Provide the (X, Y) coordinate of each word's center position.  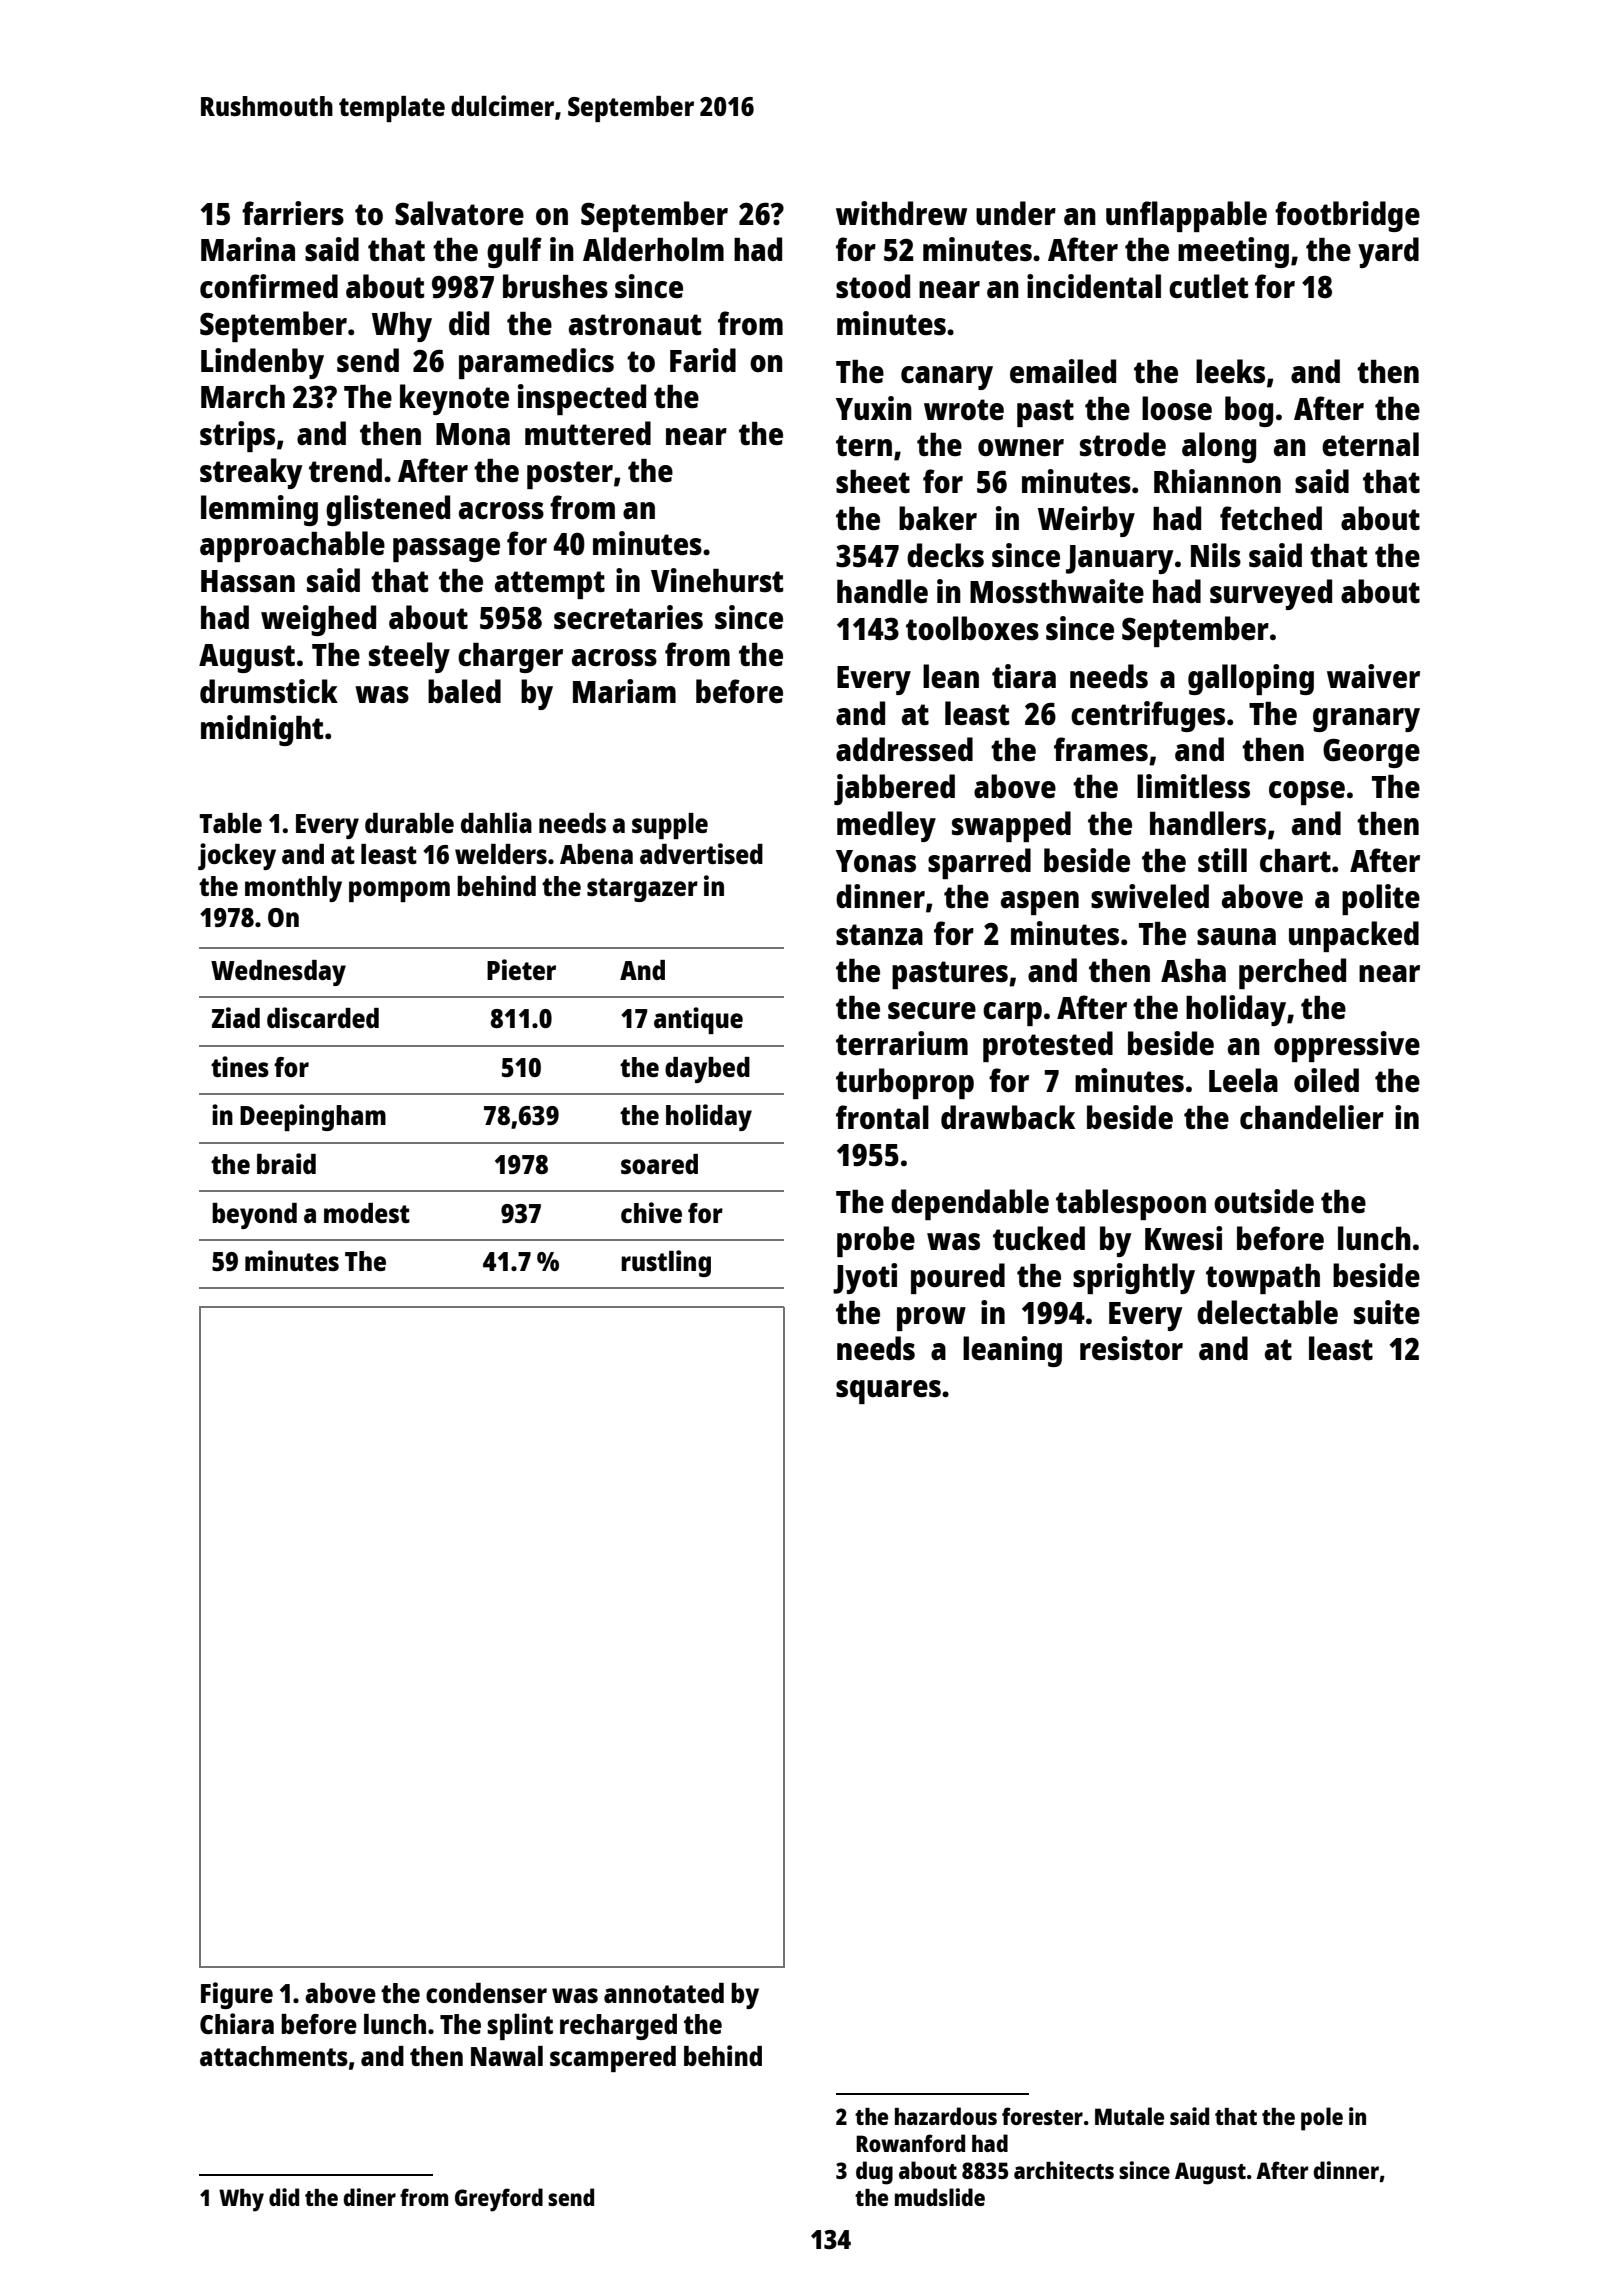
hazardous (946, 2116)
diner (369, 2197)
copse (1307, 793)
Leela (1243, 1080)
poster (570, 475)
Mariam (624, 691)
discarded (323, 1017)
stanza (879, 934)
